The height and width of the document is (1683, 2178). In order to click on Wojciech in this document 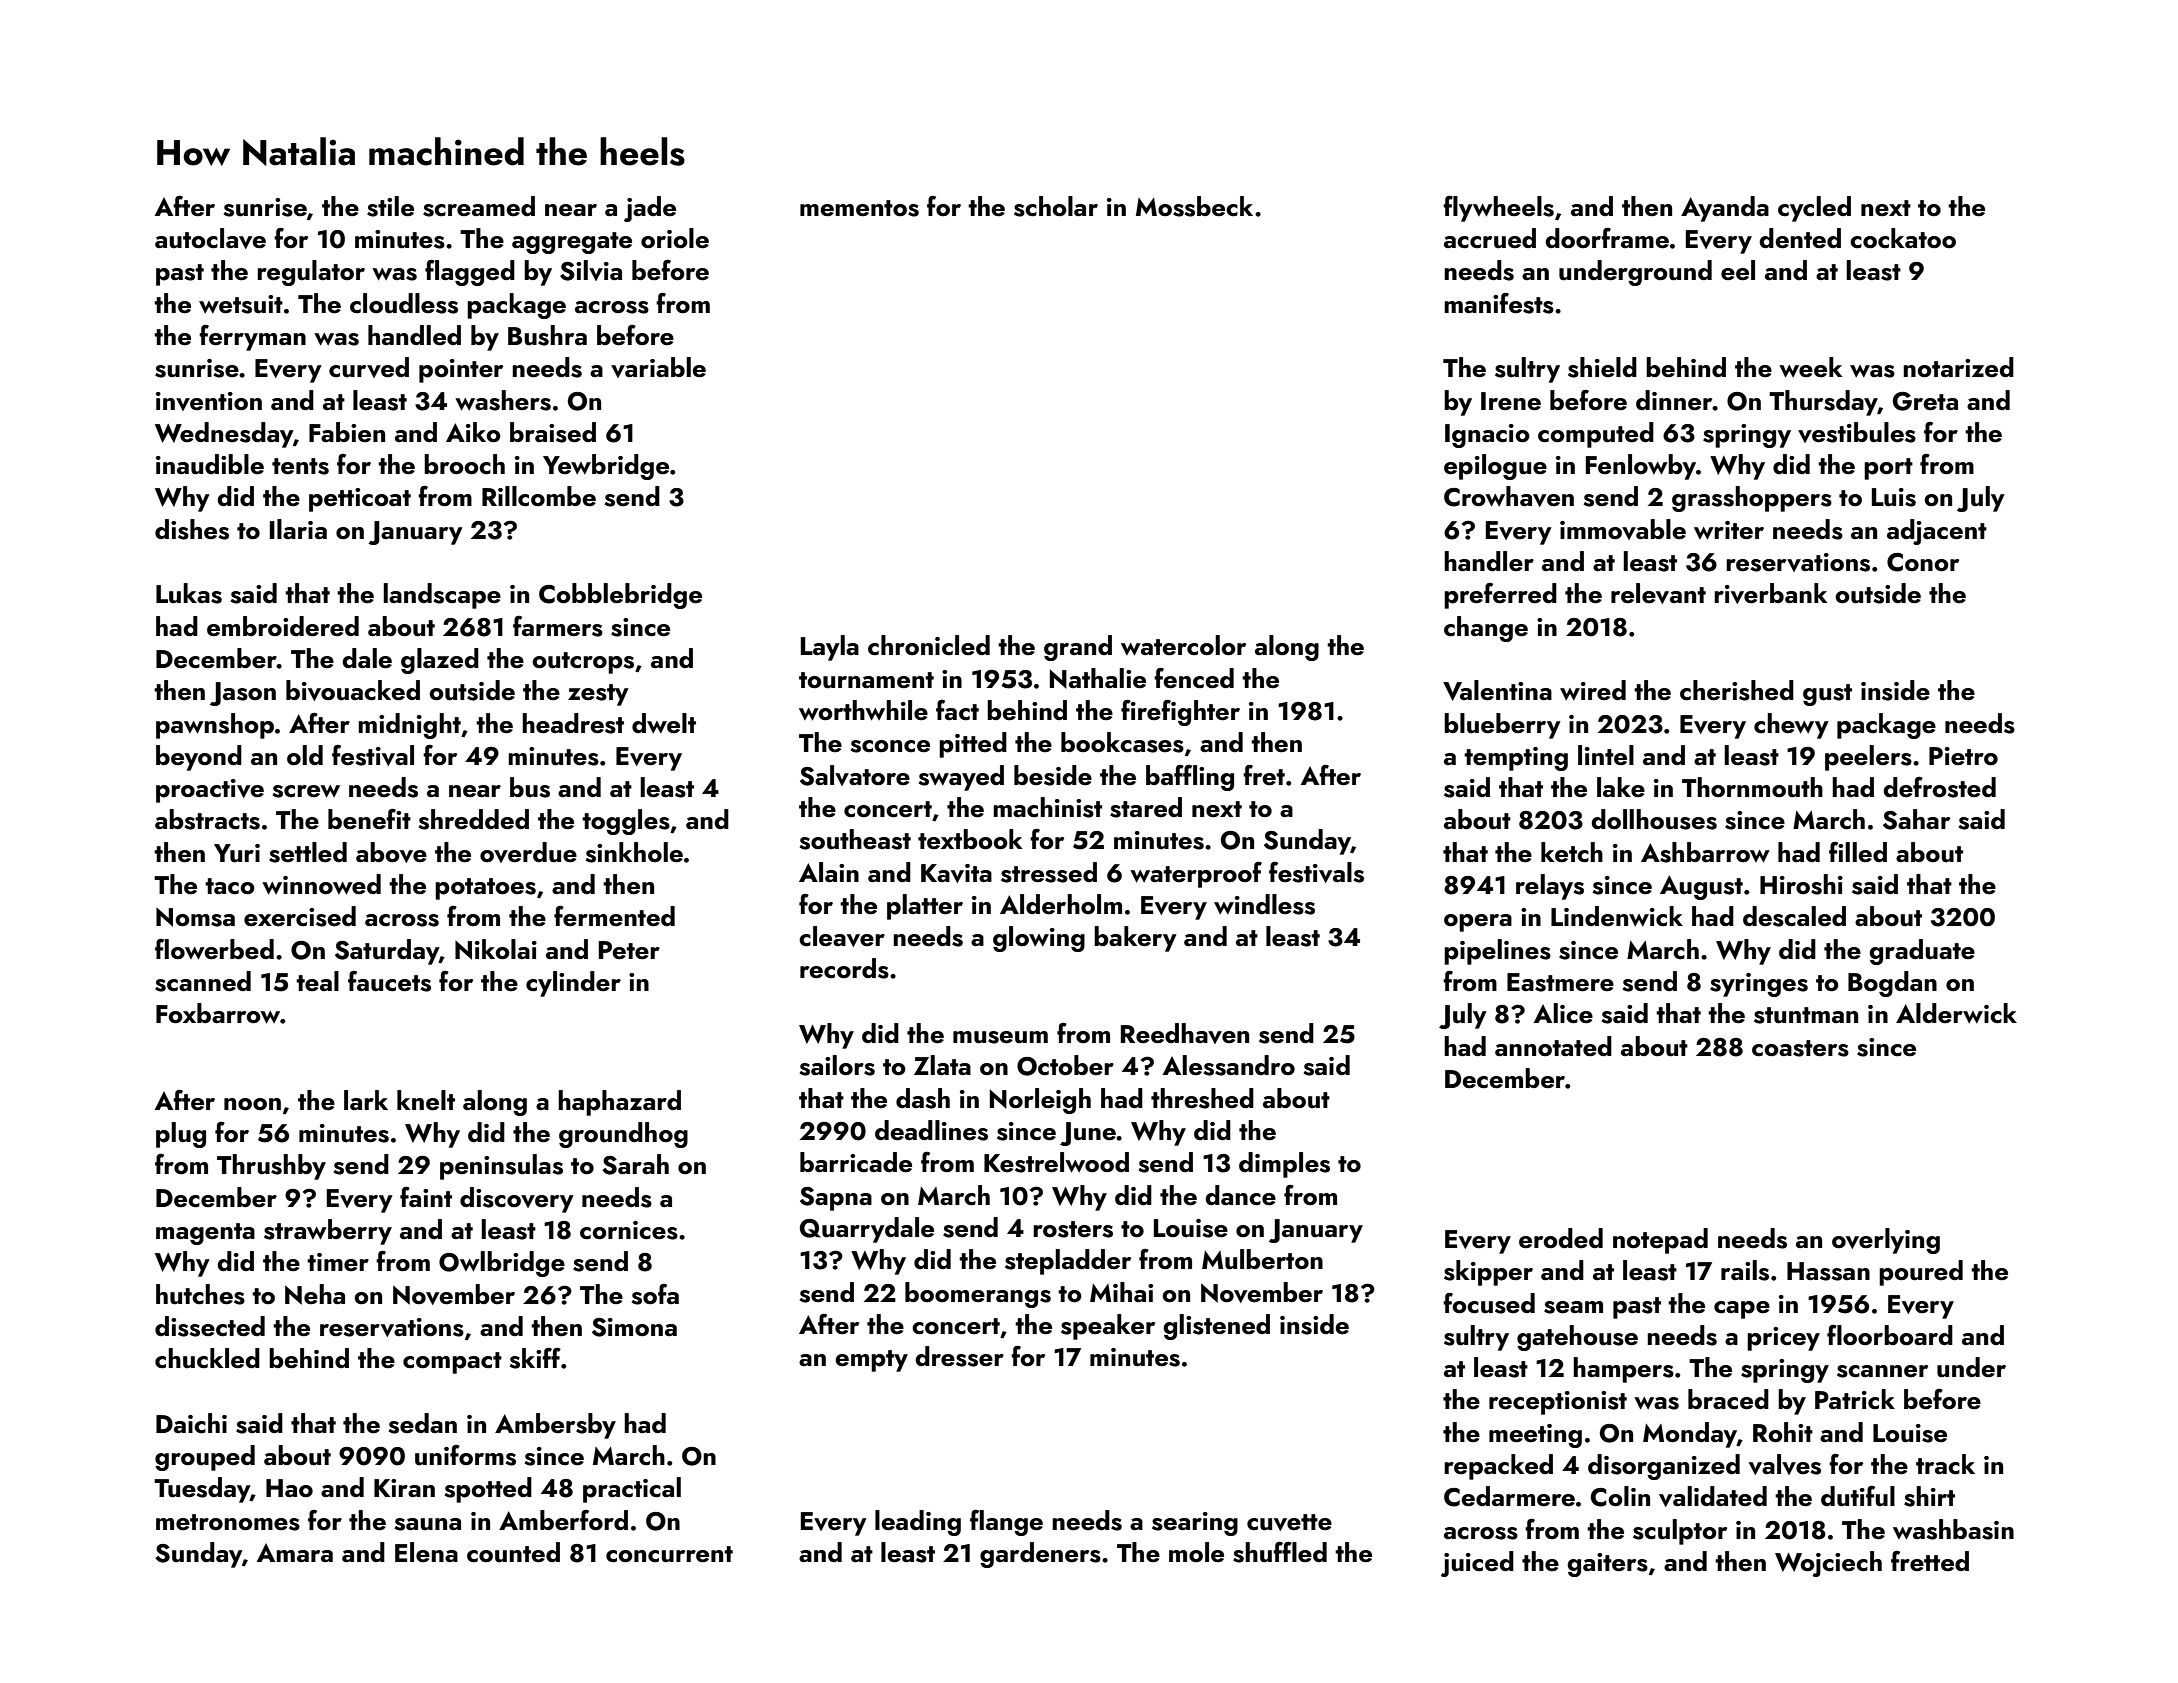, I will do `click(1828, 1564)`.
